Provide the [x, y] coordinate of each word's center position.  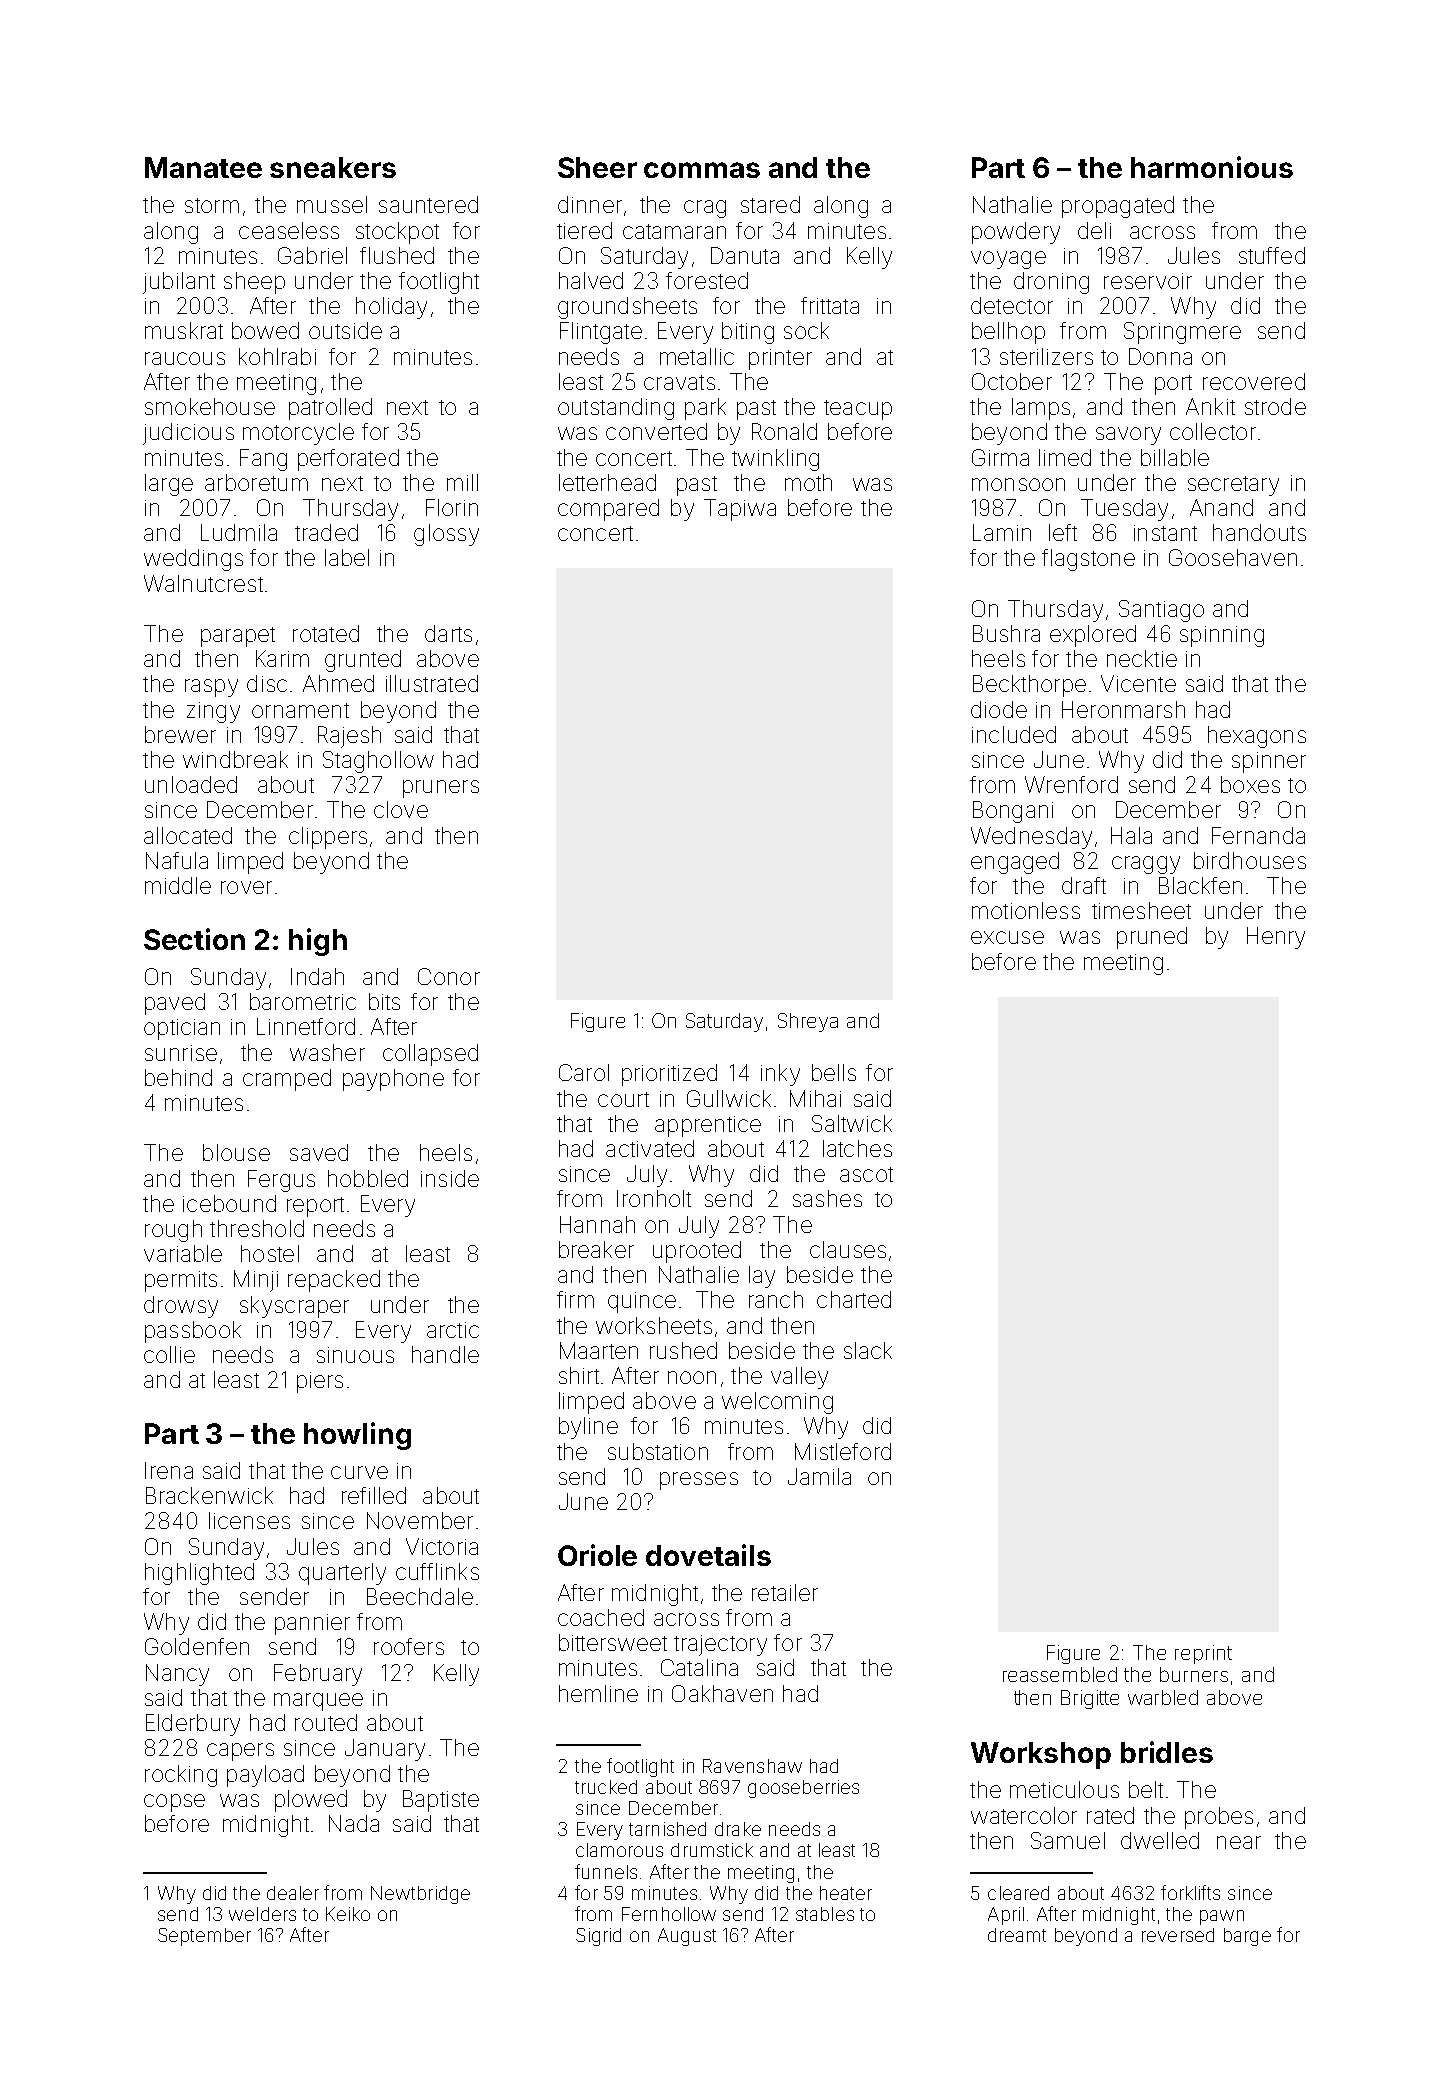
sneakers [333, 167]
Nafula [177, 860]
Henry [1276, 938]
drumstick [712, 1850]
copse [174, 1803]
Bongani [1013, 812]
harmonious [1212, 167]
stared [770, 204]
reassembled [1060, 1674]
